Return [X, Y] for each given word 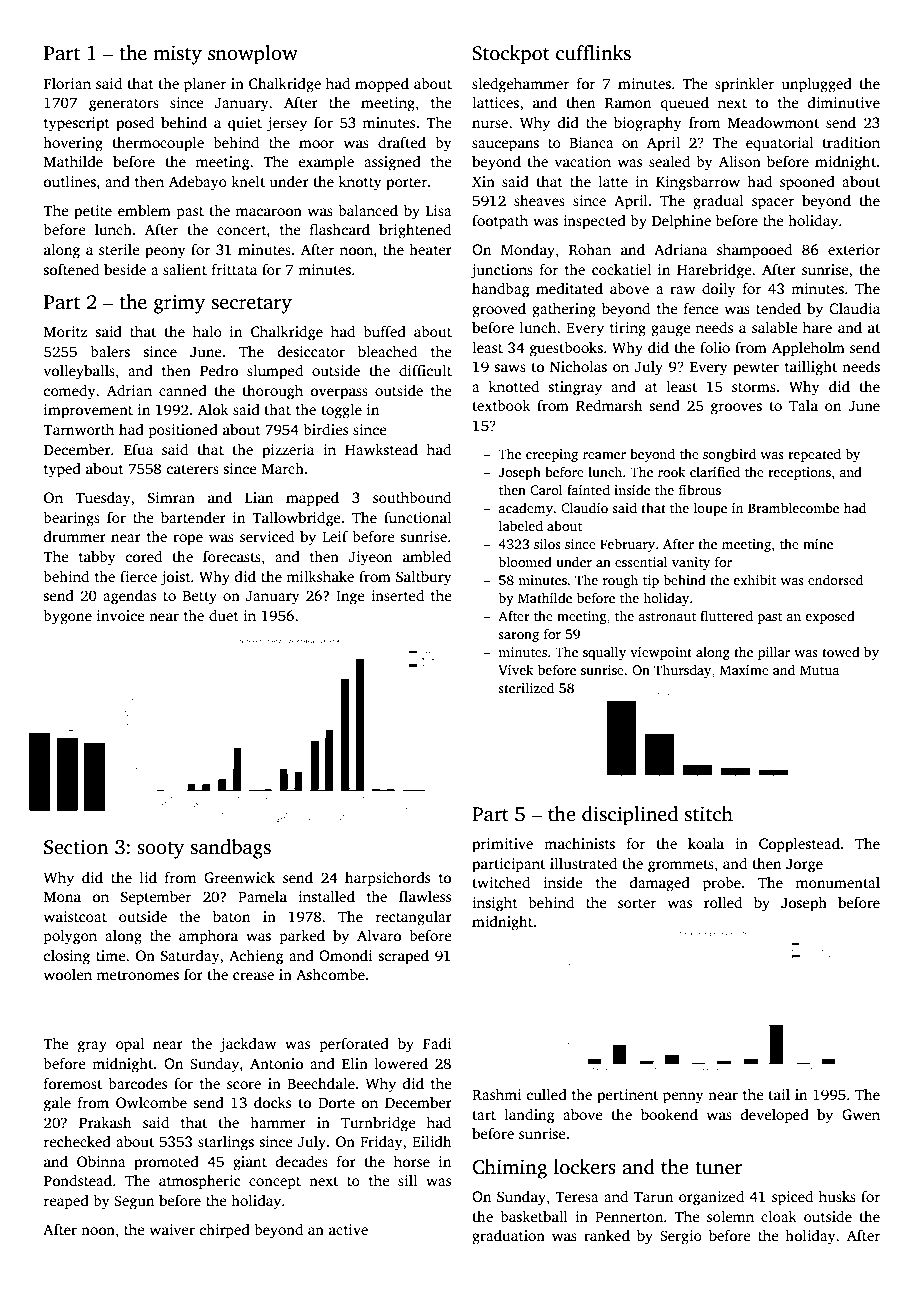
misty [177, 55]
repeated [814, 455]
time [111, 955]
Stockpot [511, 55]
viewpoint [661, 653]
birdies [325, 429]
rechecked [77, 1141]
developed [775, 1116]
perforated [354, 1045]
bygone [67, 617]
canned [183, 390]
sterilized [526, 687]
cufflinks [593, 53]
